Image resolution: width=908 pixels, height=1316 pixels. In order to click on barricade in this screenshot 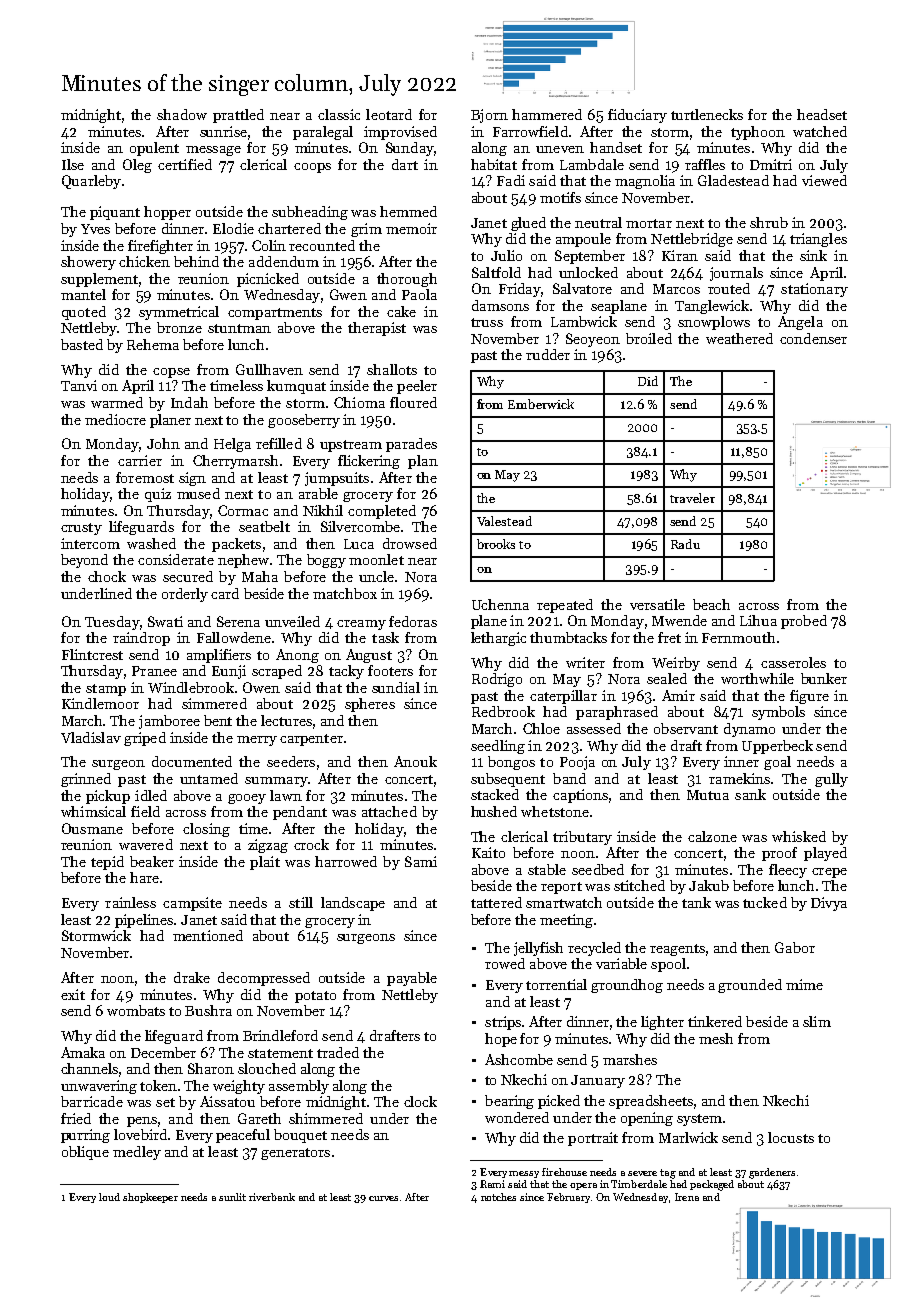, I will do `click(92, 1101)`.
